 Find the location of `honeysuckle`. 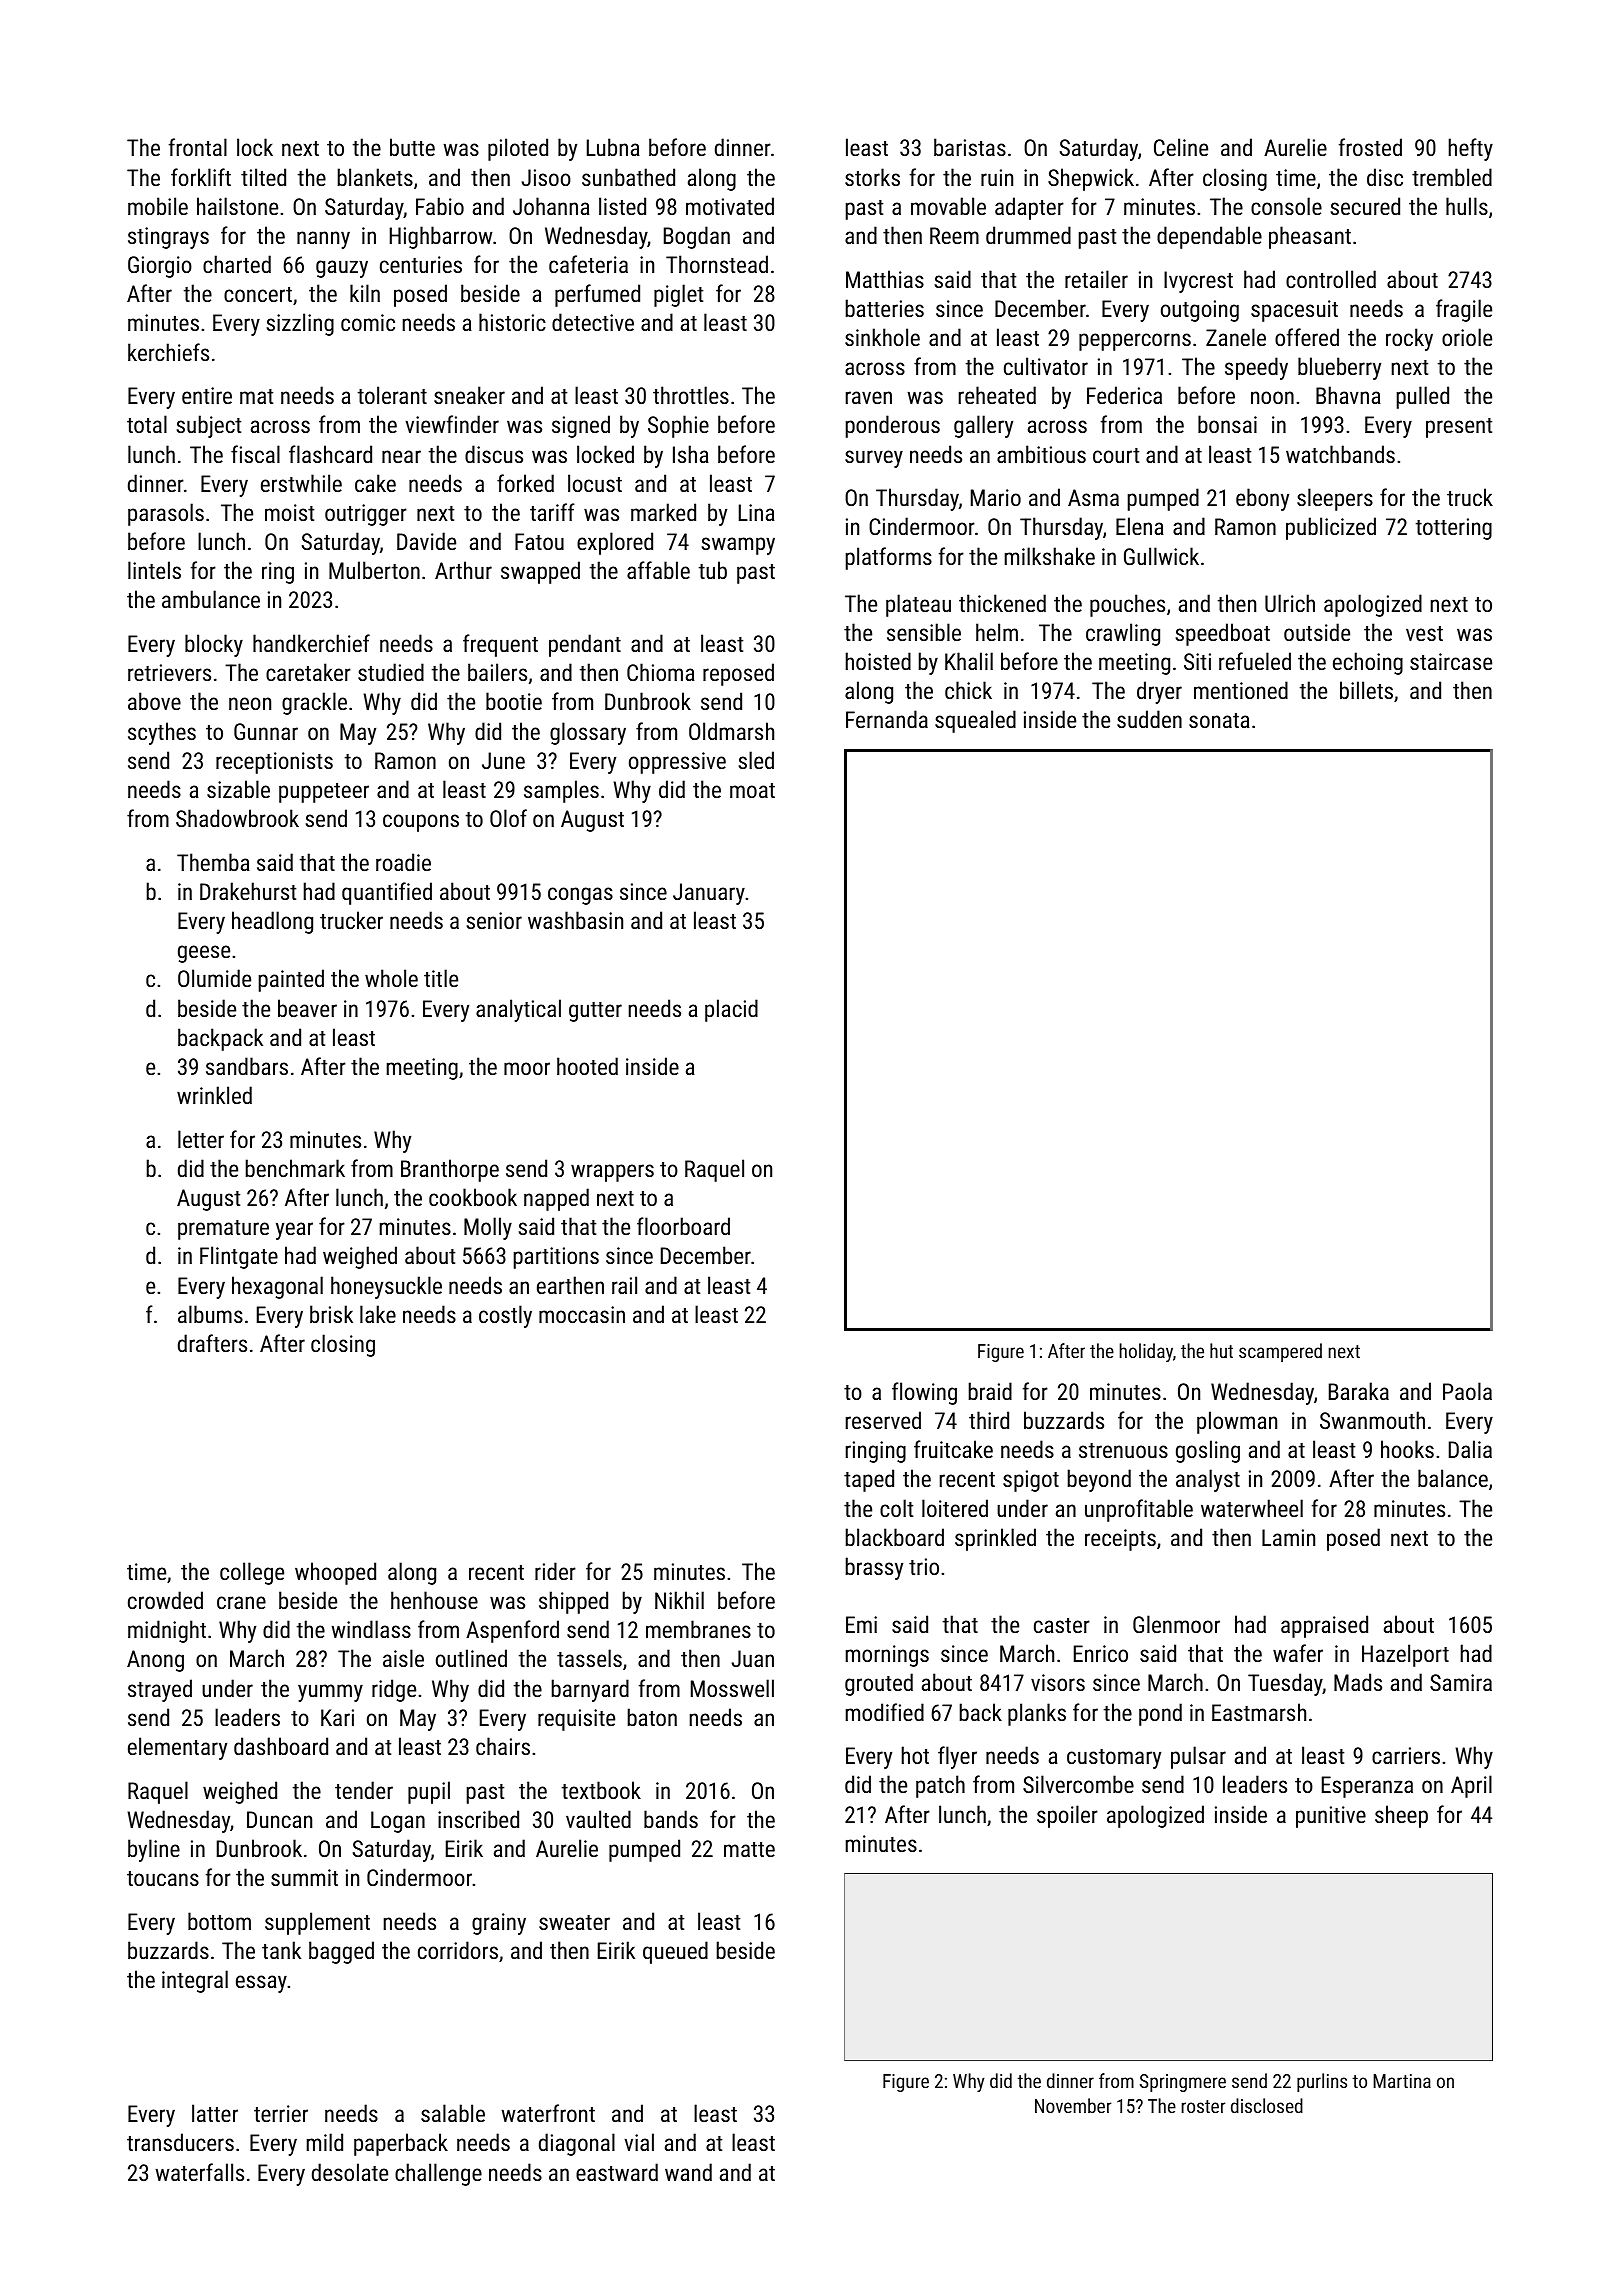

honeysuckle is located at coordinates (386, 1287).
